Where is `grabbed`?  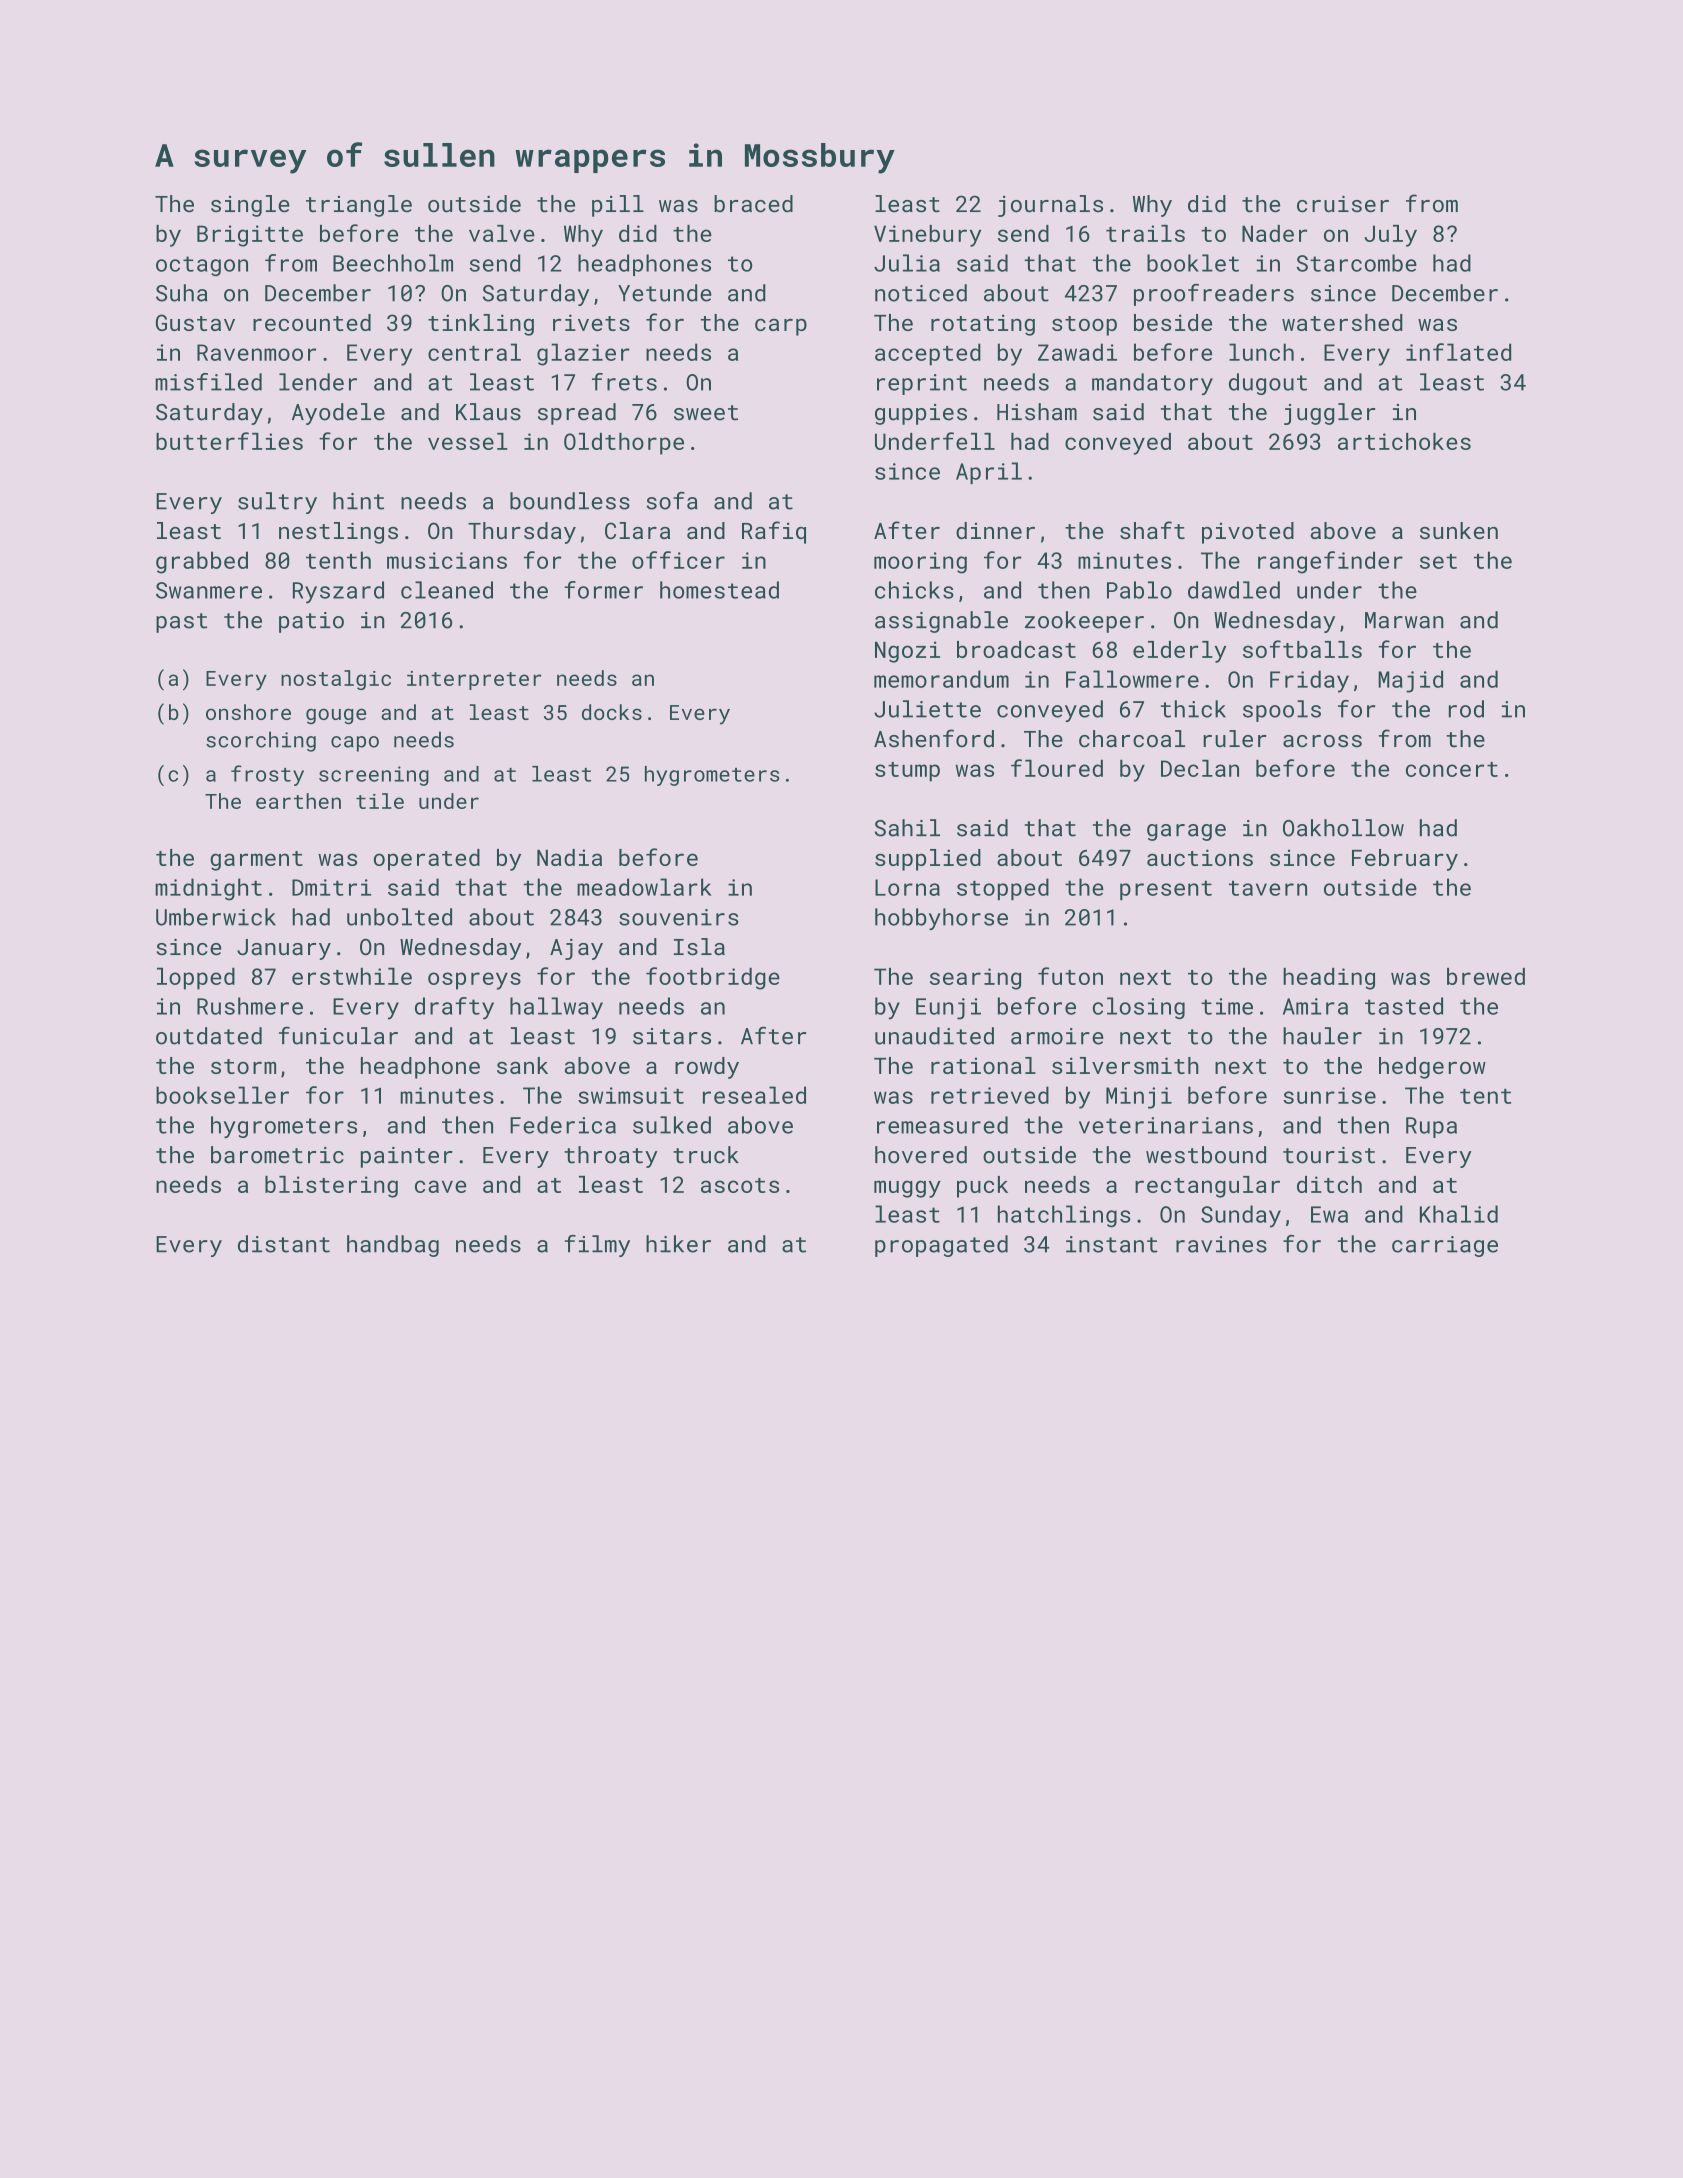
grabbed is located at coordinates (202, 562).
